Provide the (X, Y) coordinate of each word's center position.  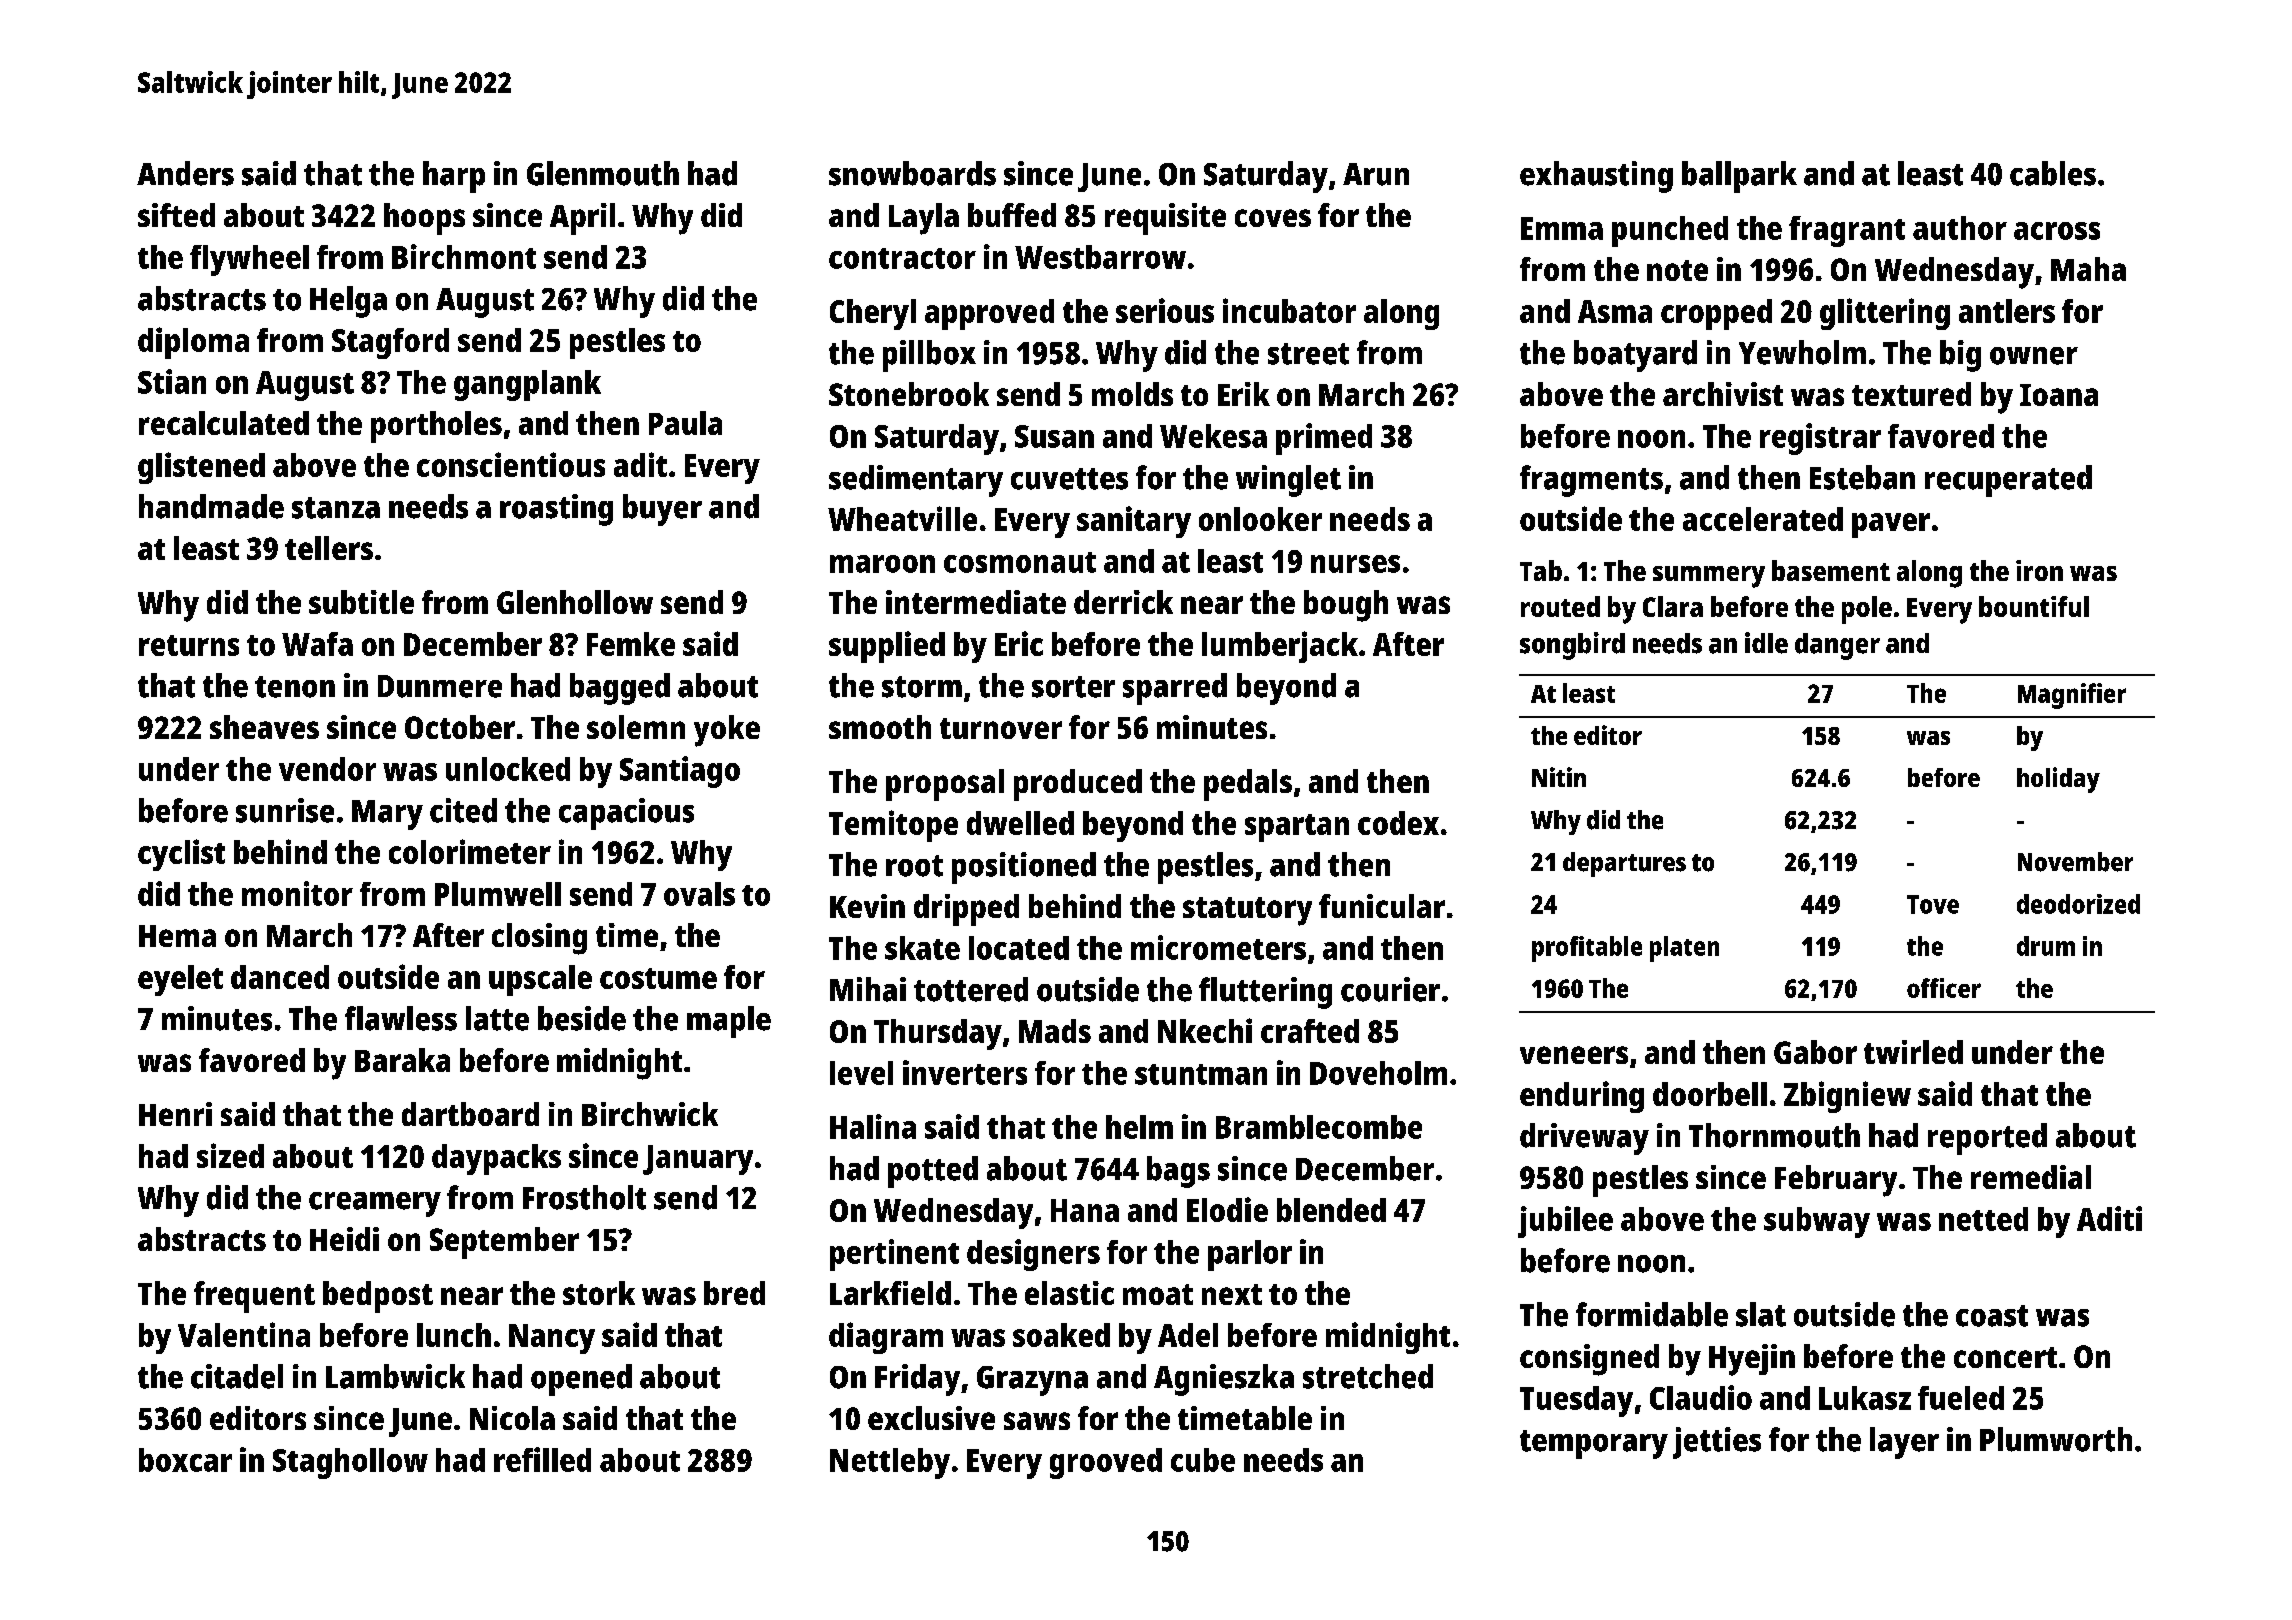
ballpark (1739, 177)
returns (189, 645)
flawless (401, 1018)
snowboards (912, 173)
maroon (882, 564)
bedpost (378, 1297)
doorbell (1710, 1094)
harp (454, 177)
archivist (1723, 394)
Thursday (938, 1034)
